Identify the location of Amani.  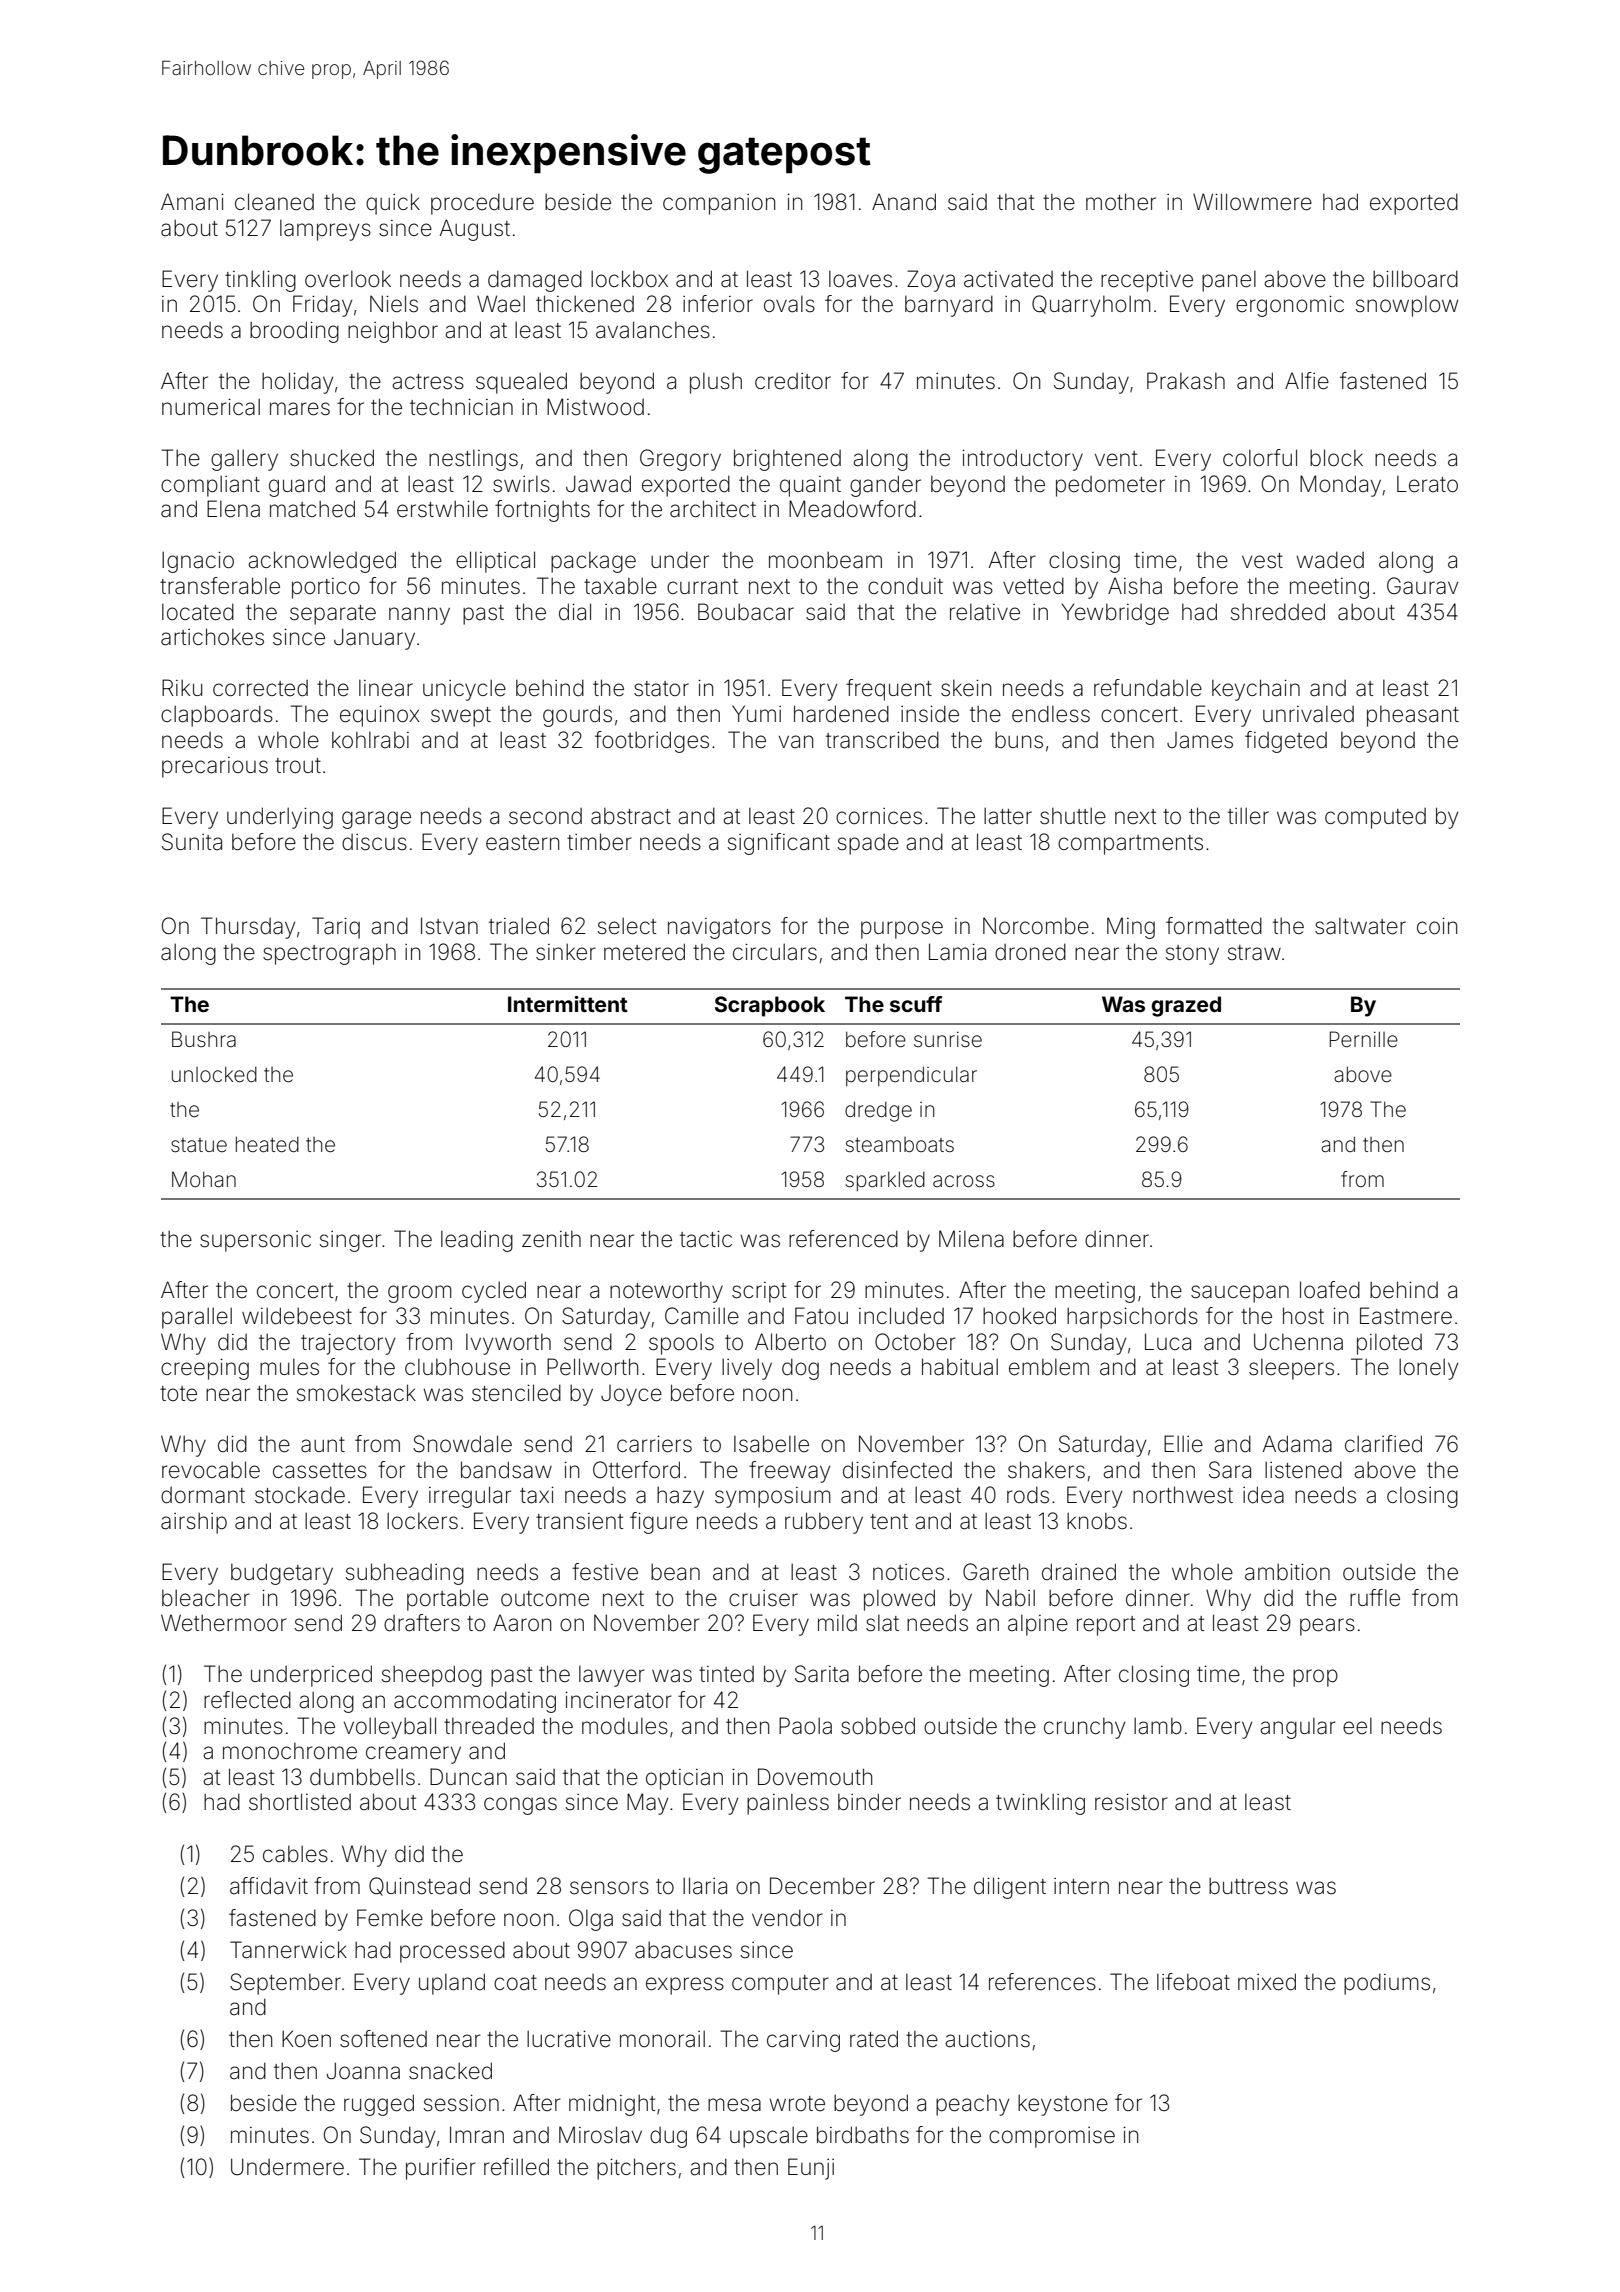
(192, 202).
